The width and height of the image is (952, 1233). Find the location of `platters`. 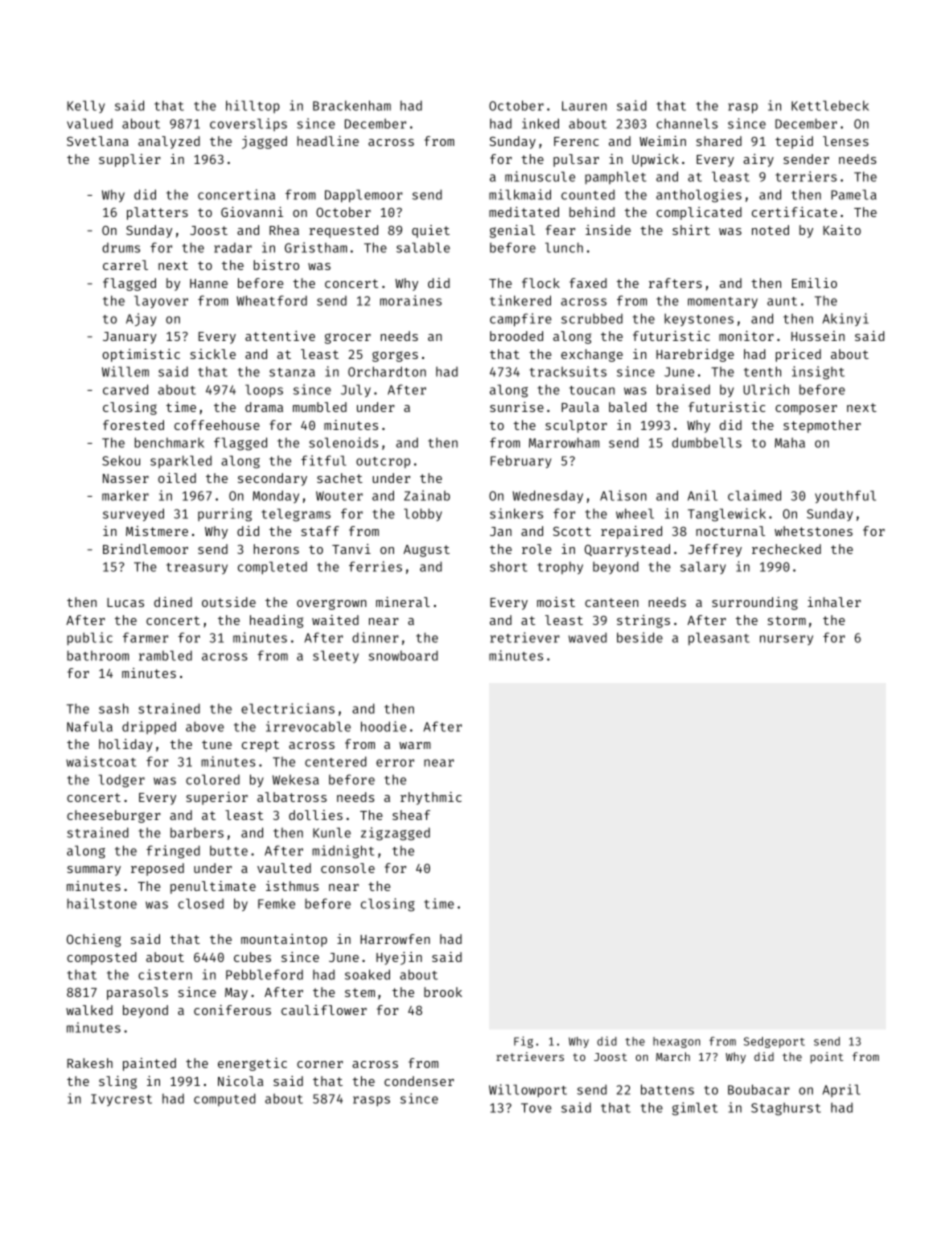

platters is located at coordinates (157, 213).
